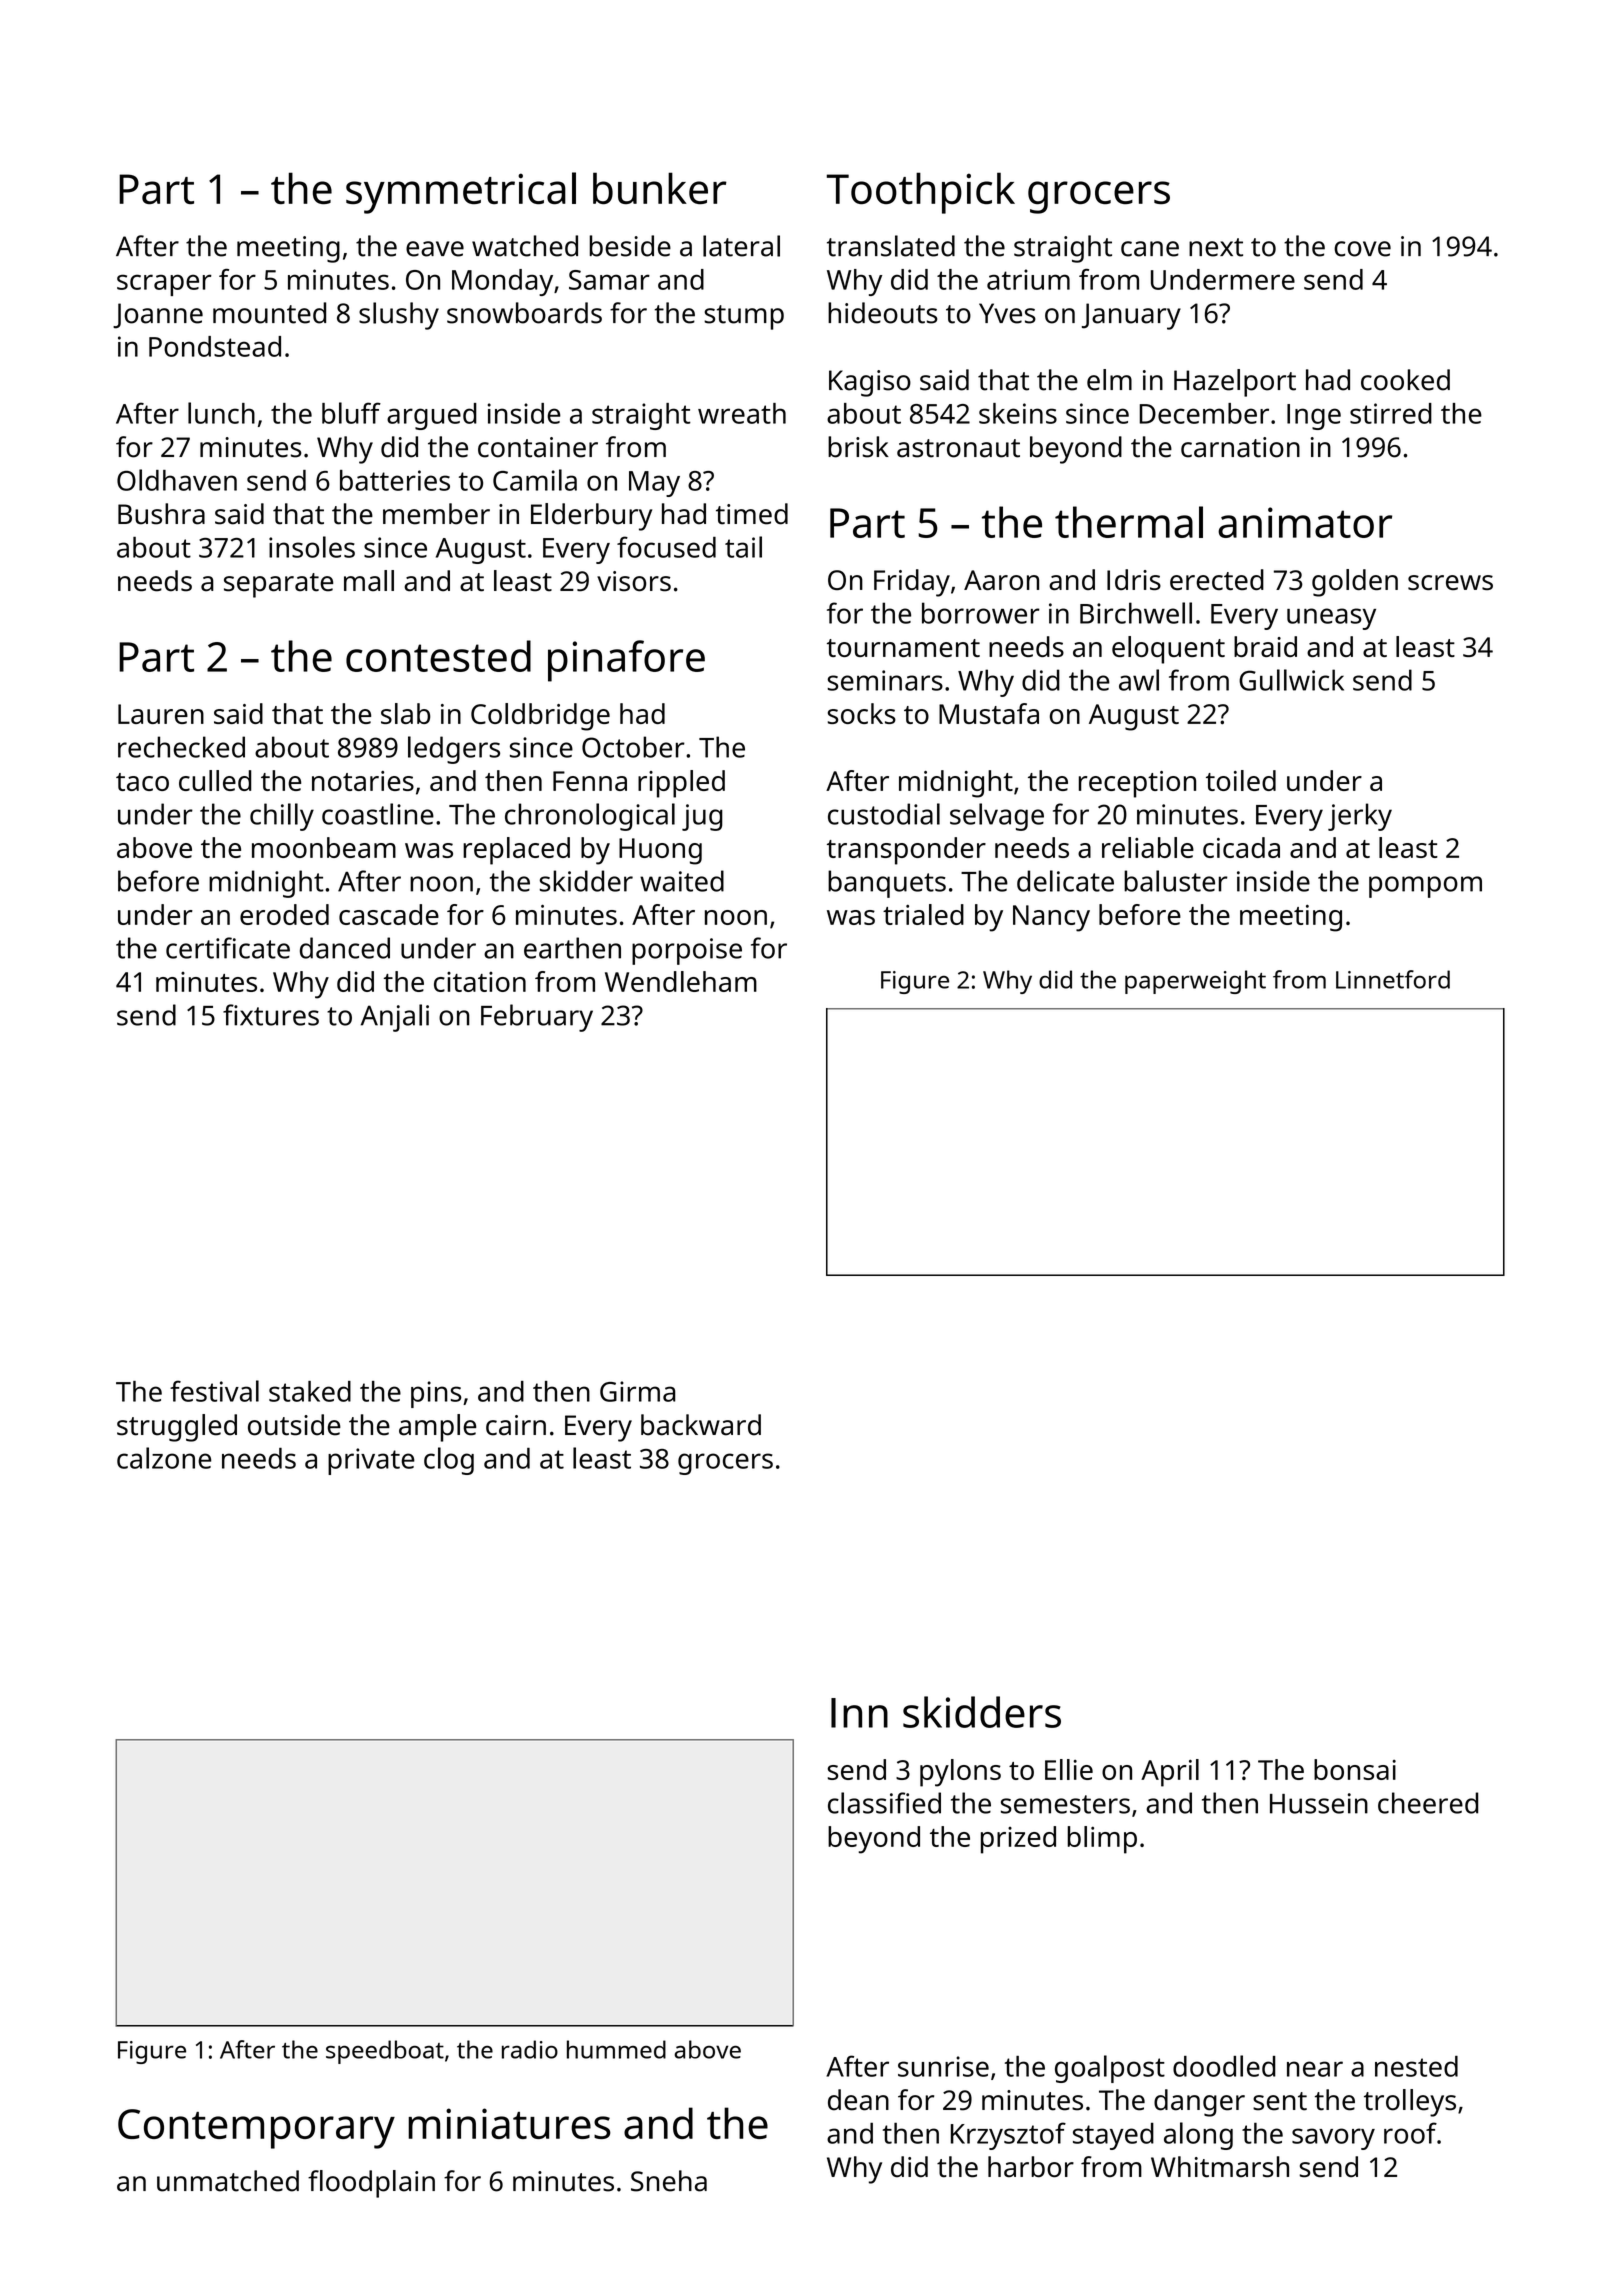 Image resolution: width=1620 pixels, height=2292 pixels. I want to click on scraper, so click(164, 285).
